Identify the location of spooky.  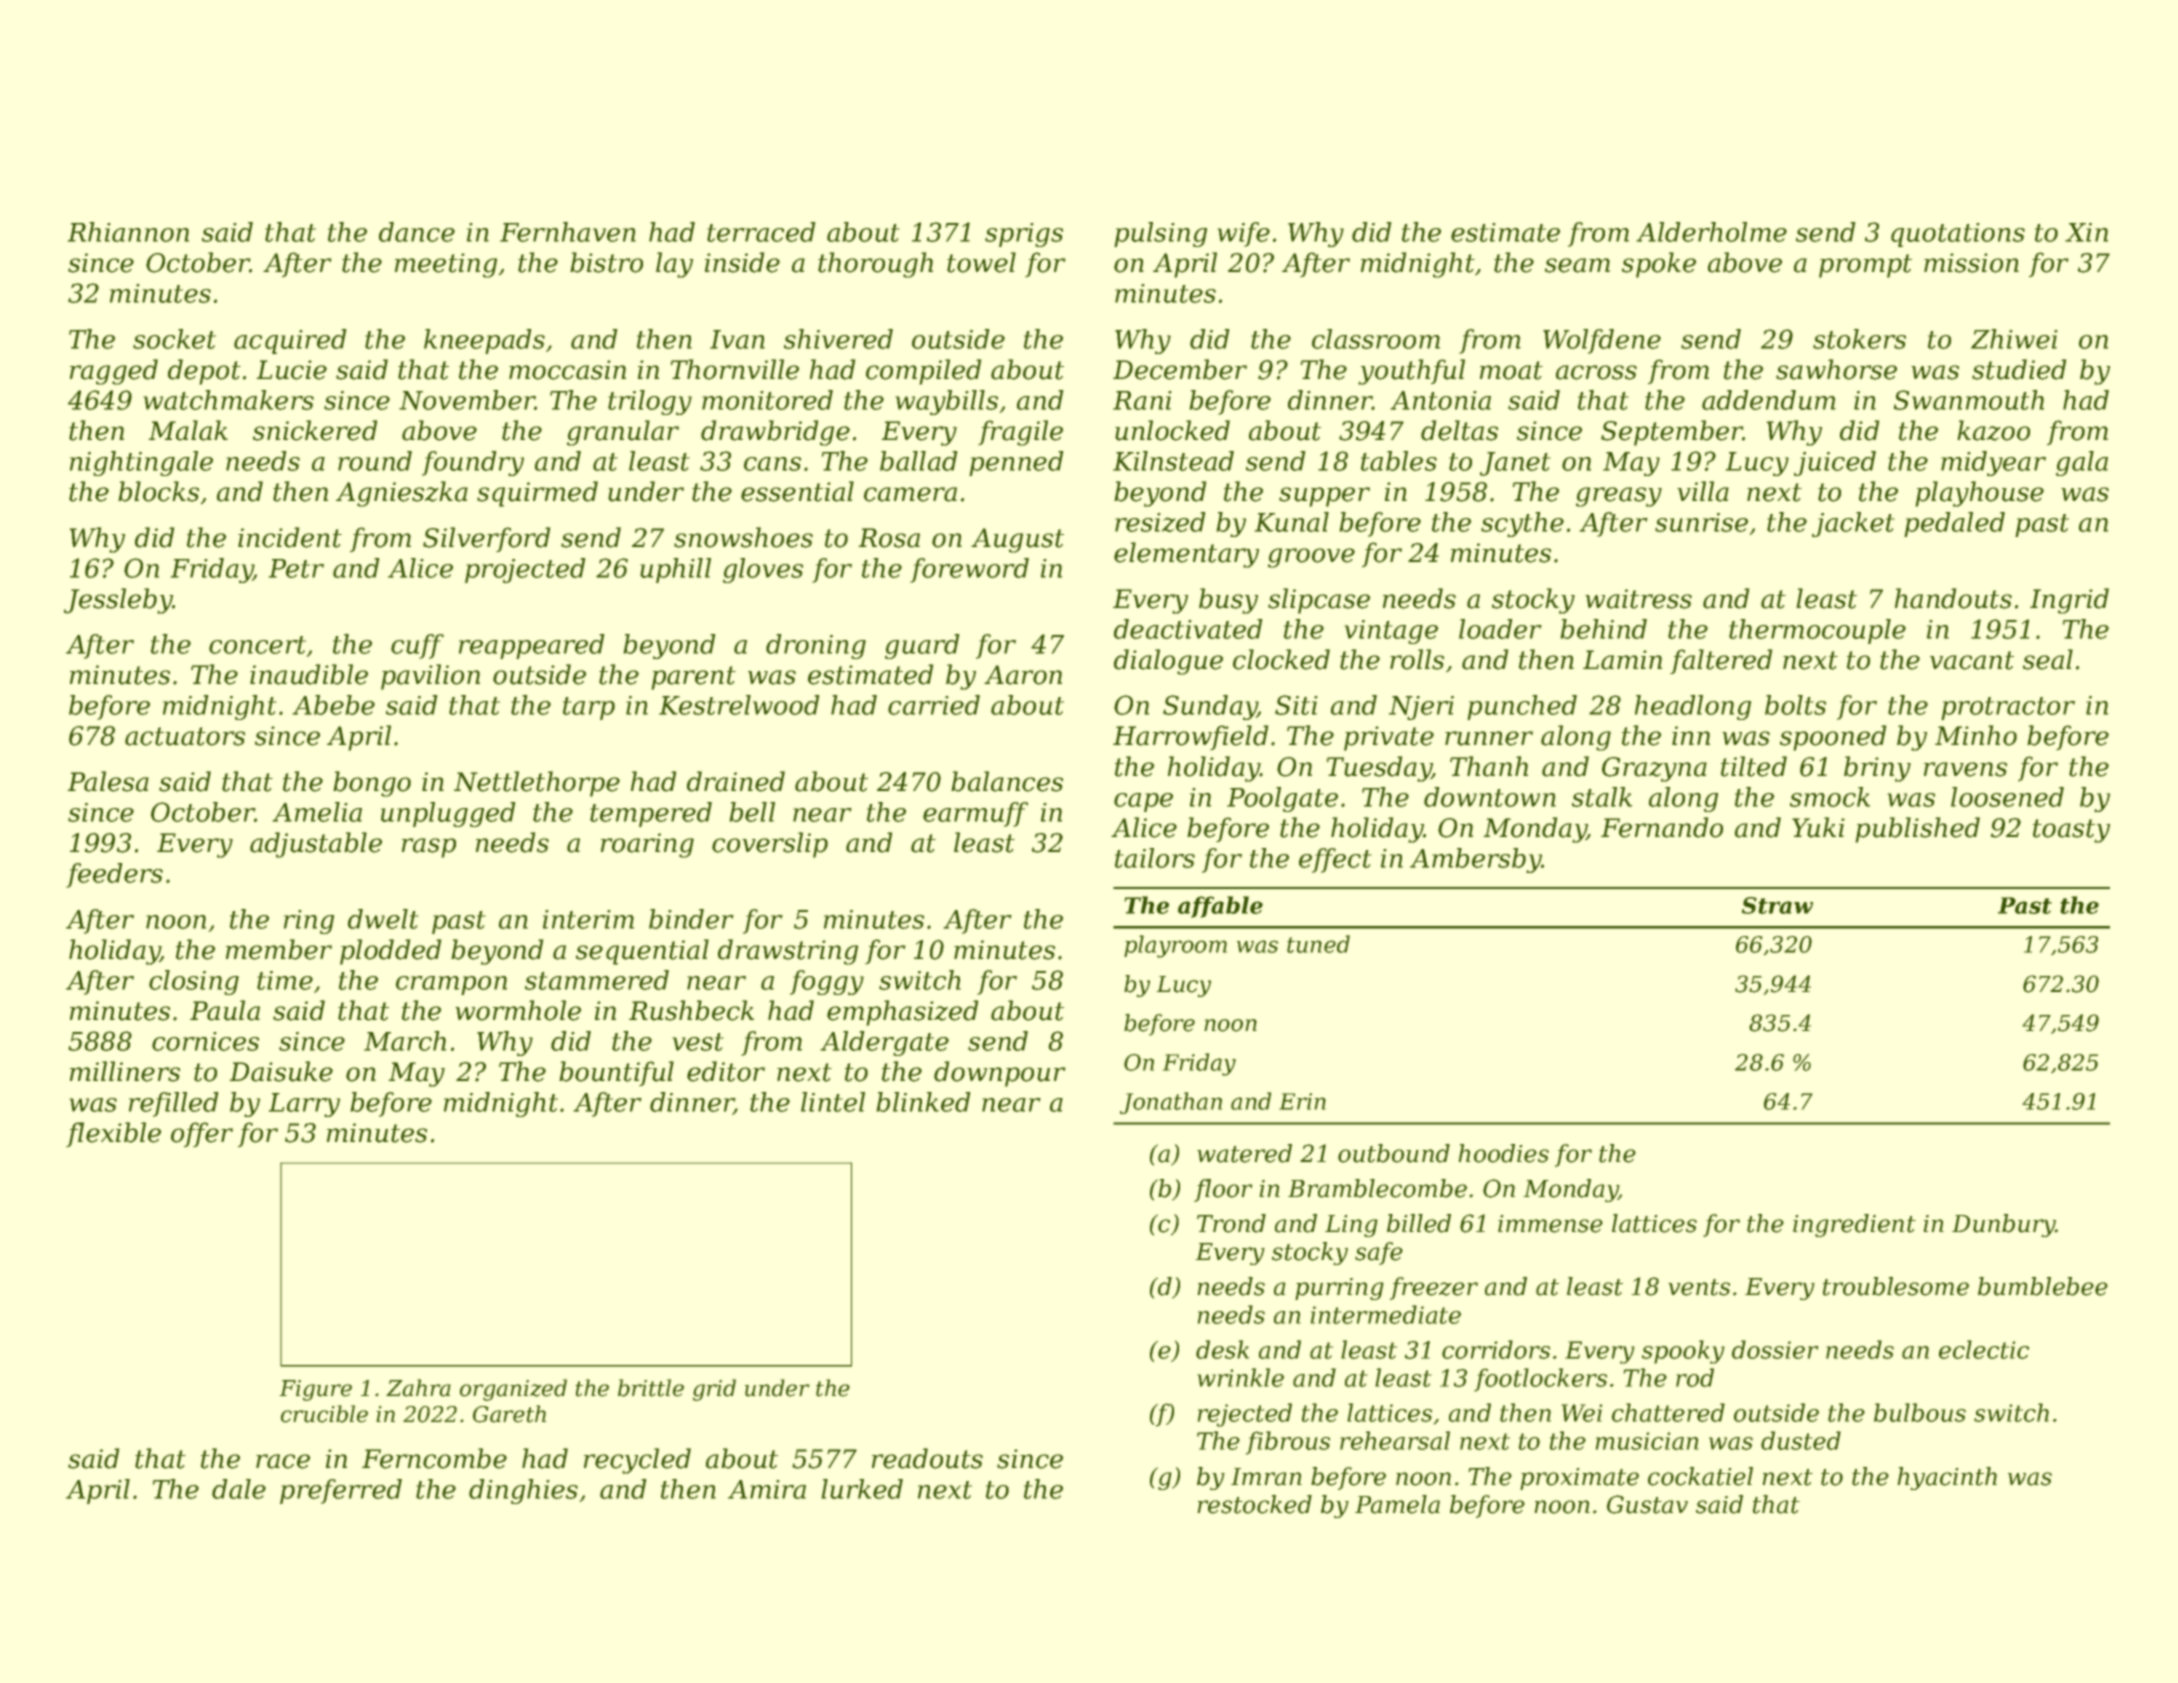
(1683, 1352).
